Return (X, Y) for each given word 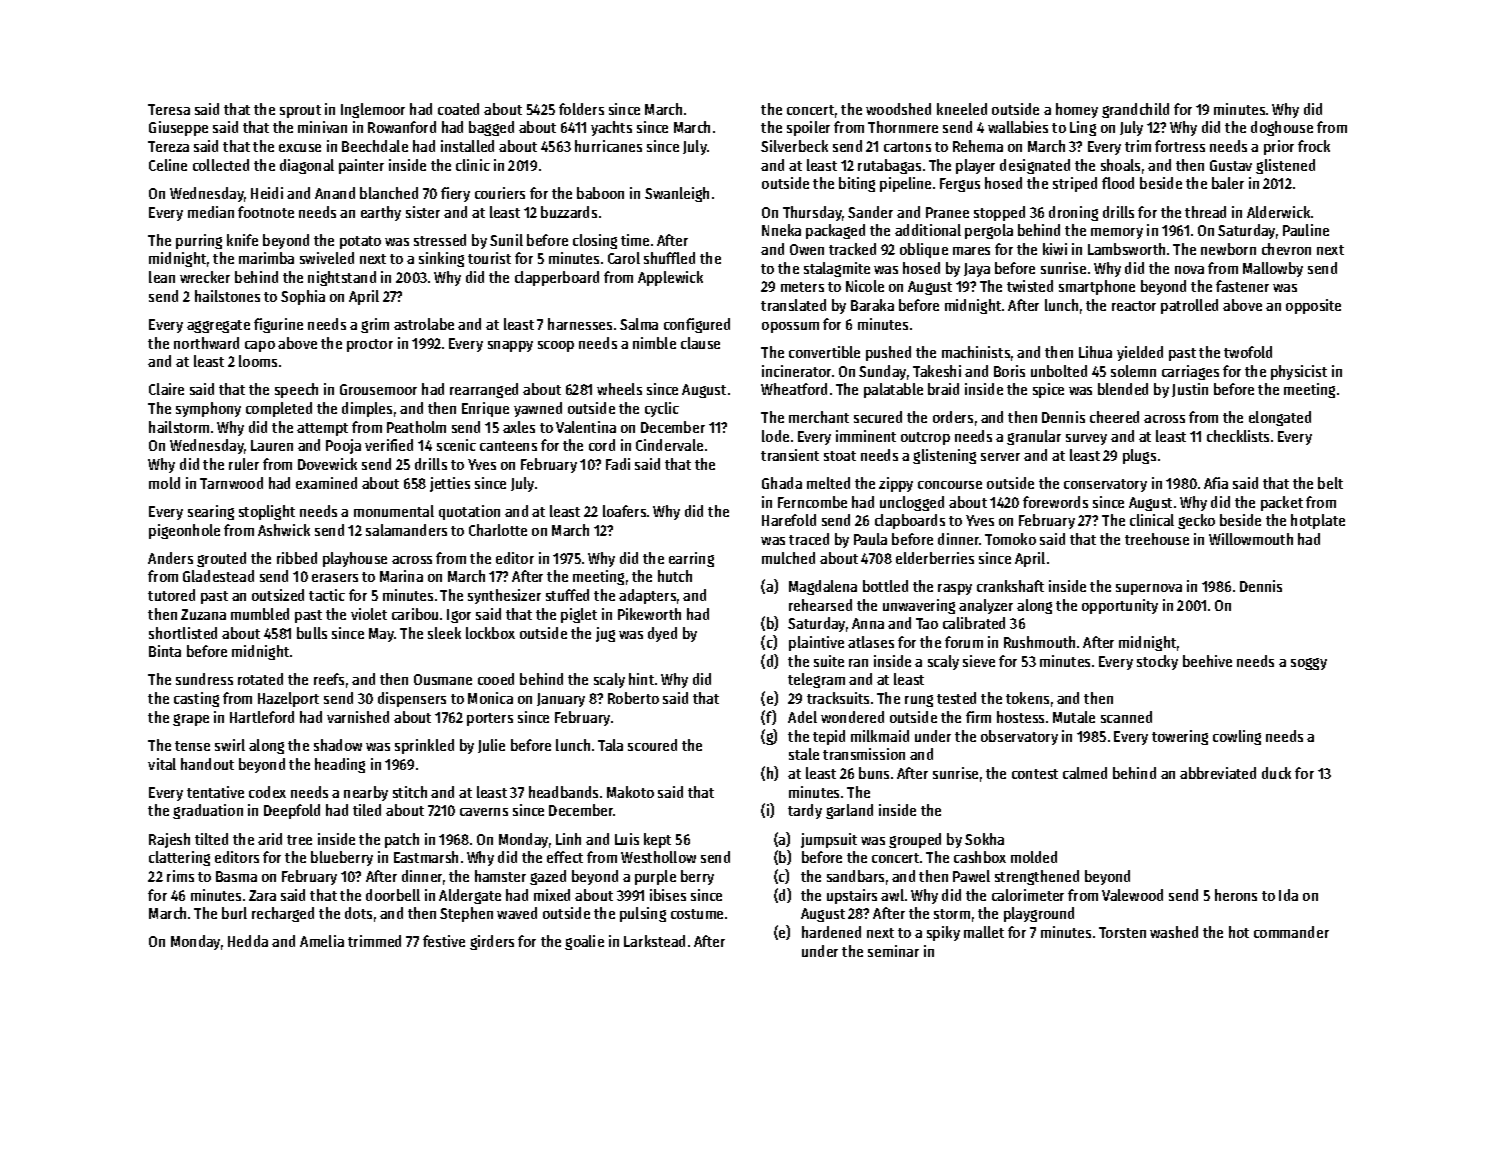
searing (211, 512)
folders (581, 109)
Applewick (670, 278)
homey (1077, 110)
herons (1236, 895)
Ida (1288, 895)
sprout (300, 111)
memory (1117, 233)
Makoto (630, 792)
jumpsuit (829, 840)
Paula (870, 539)
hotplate (1318, 521)
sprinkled (424, 746)
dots (358, 913)
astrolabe (424, 324)
